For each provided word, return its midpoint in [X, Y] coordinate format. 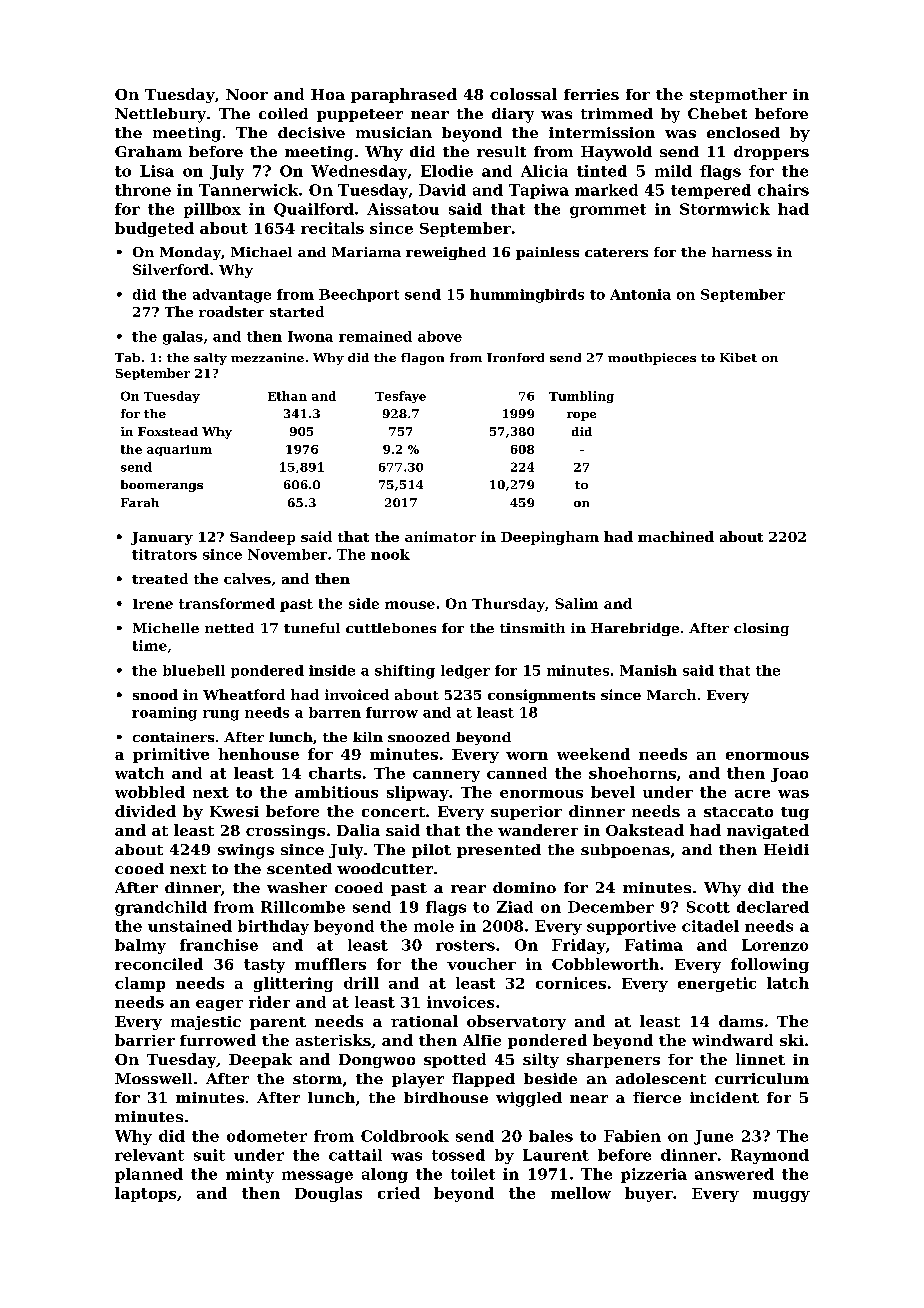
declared [773, 907]
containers [173, 737]
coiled [283, 113]
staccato [738, 812]
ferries [591, 94]
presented [499, 851]
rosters [465, 945]
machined [676, 536]
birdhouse [446, 1097]
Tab [127, 357]
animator [440, 536]
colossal [523, 94]
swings [246, 851]
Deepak [260, 1060]
